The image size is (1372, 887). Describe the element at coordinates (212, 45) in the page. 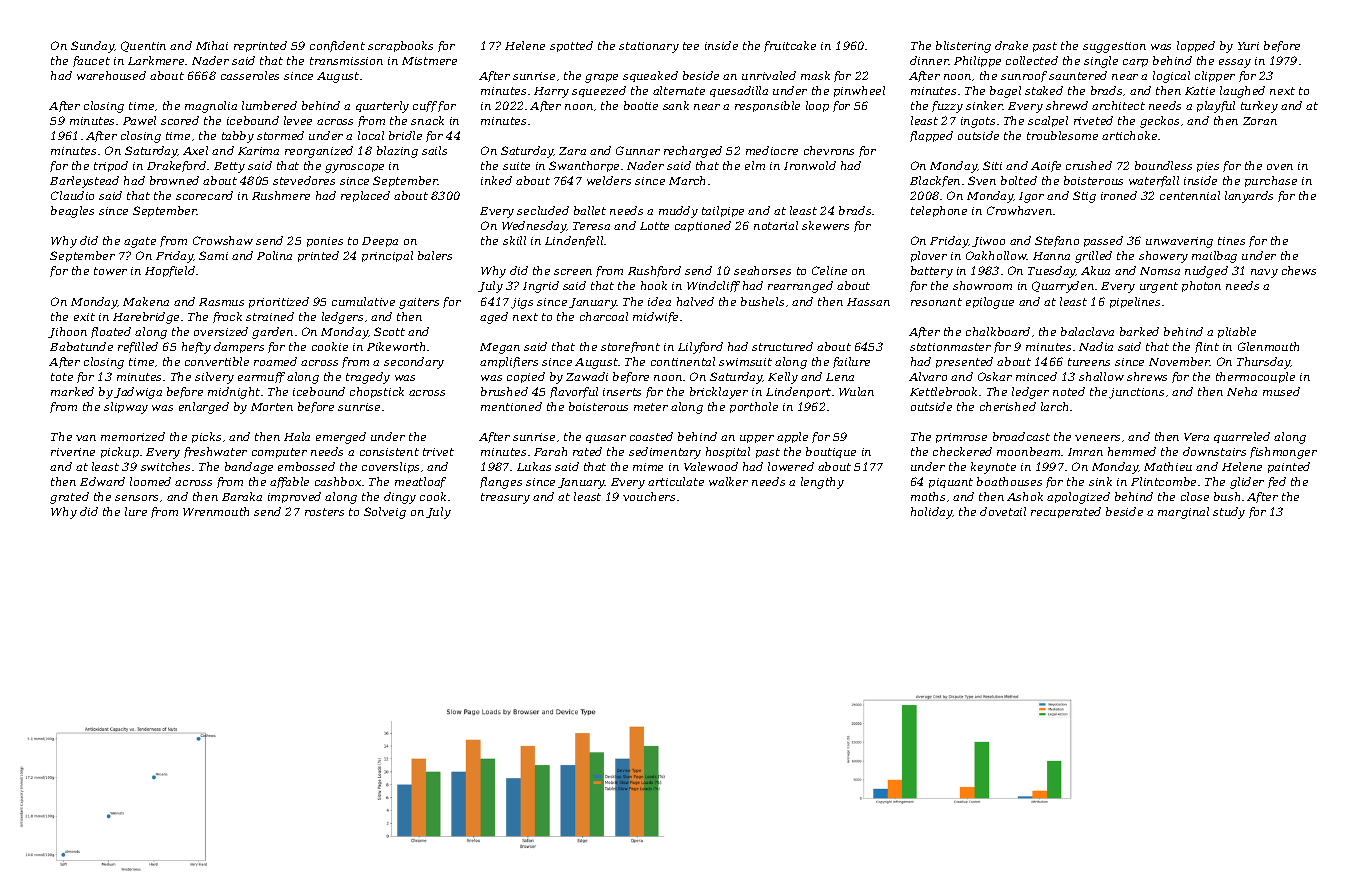

I see `Mihai` at that location.
